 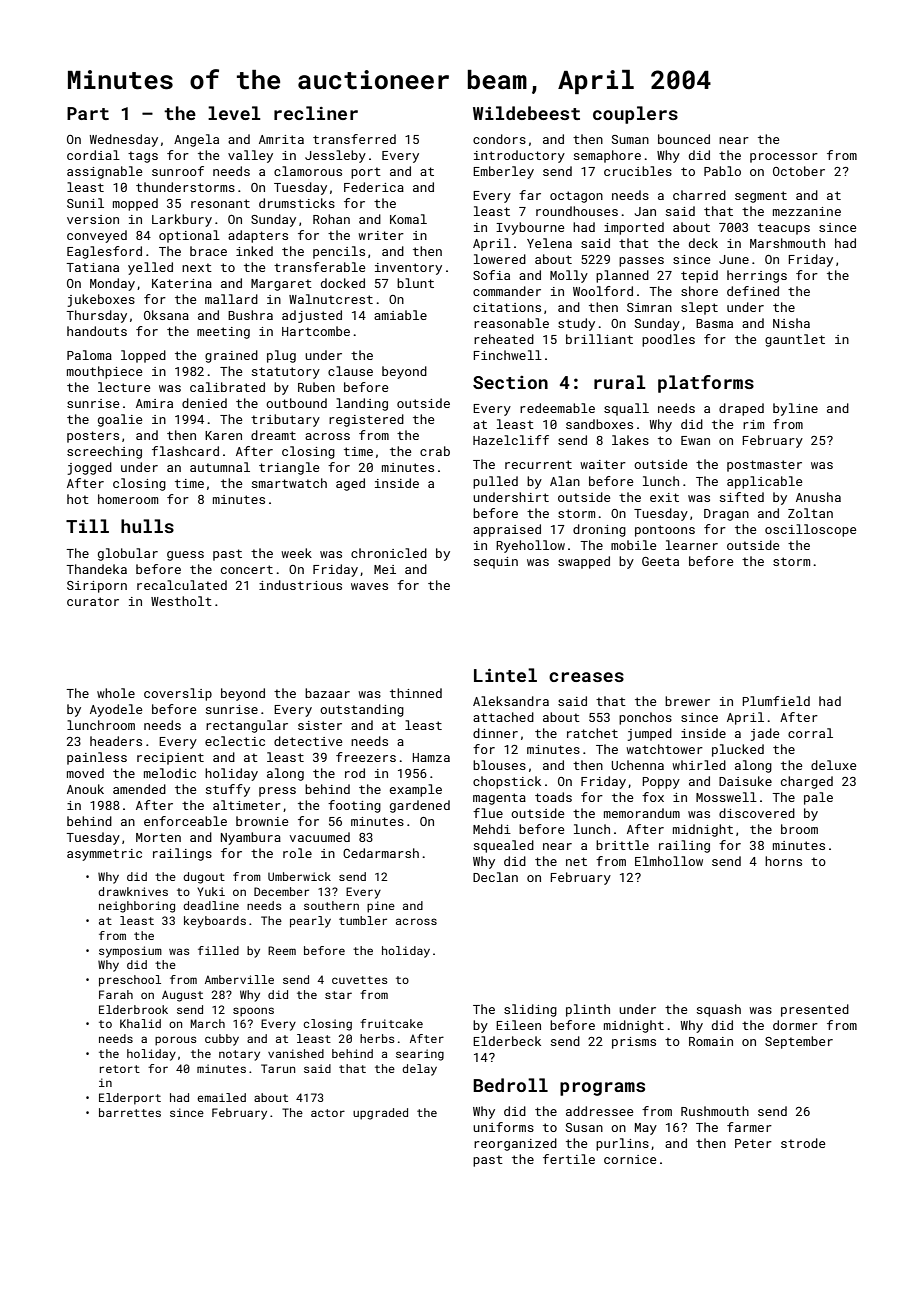 I want to click on brewer, so click(x=687, y=701).
